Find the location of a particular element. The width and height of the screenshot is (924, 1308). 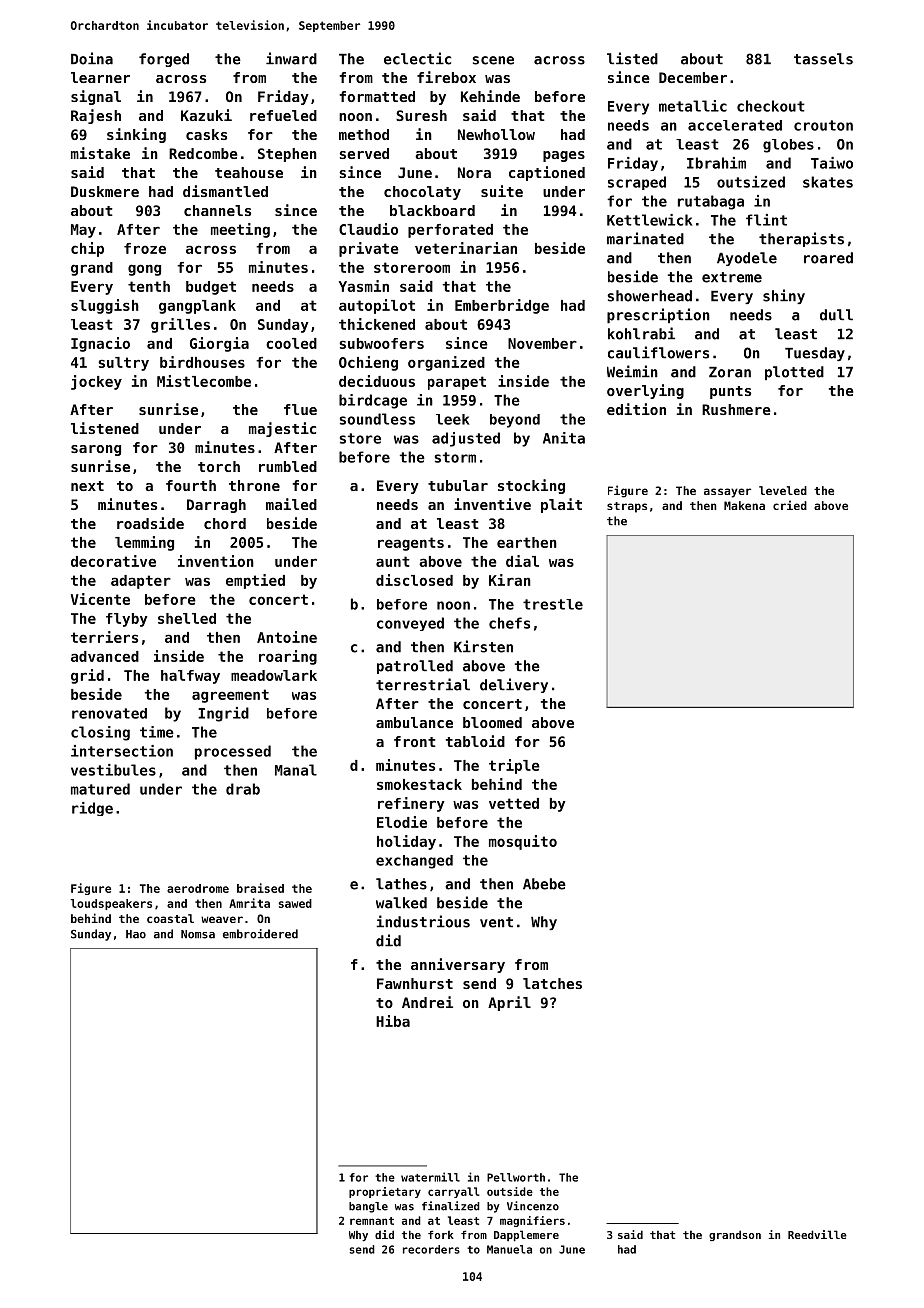

plotted is located at coordinates (794, 373).
